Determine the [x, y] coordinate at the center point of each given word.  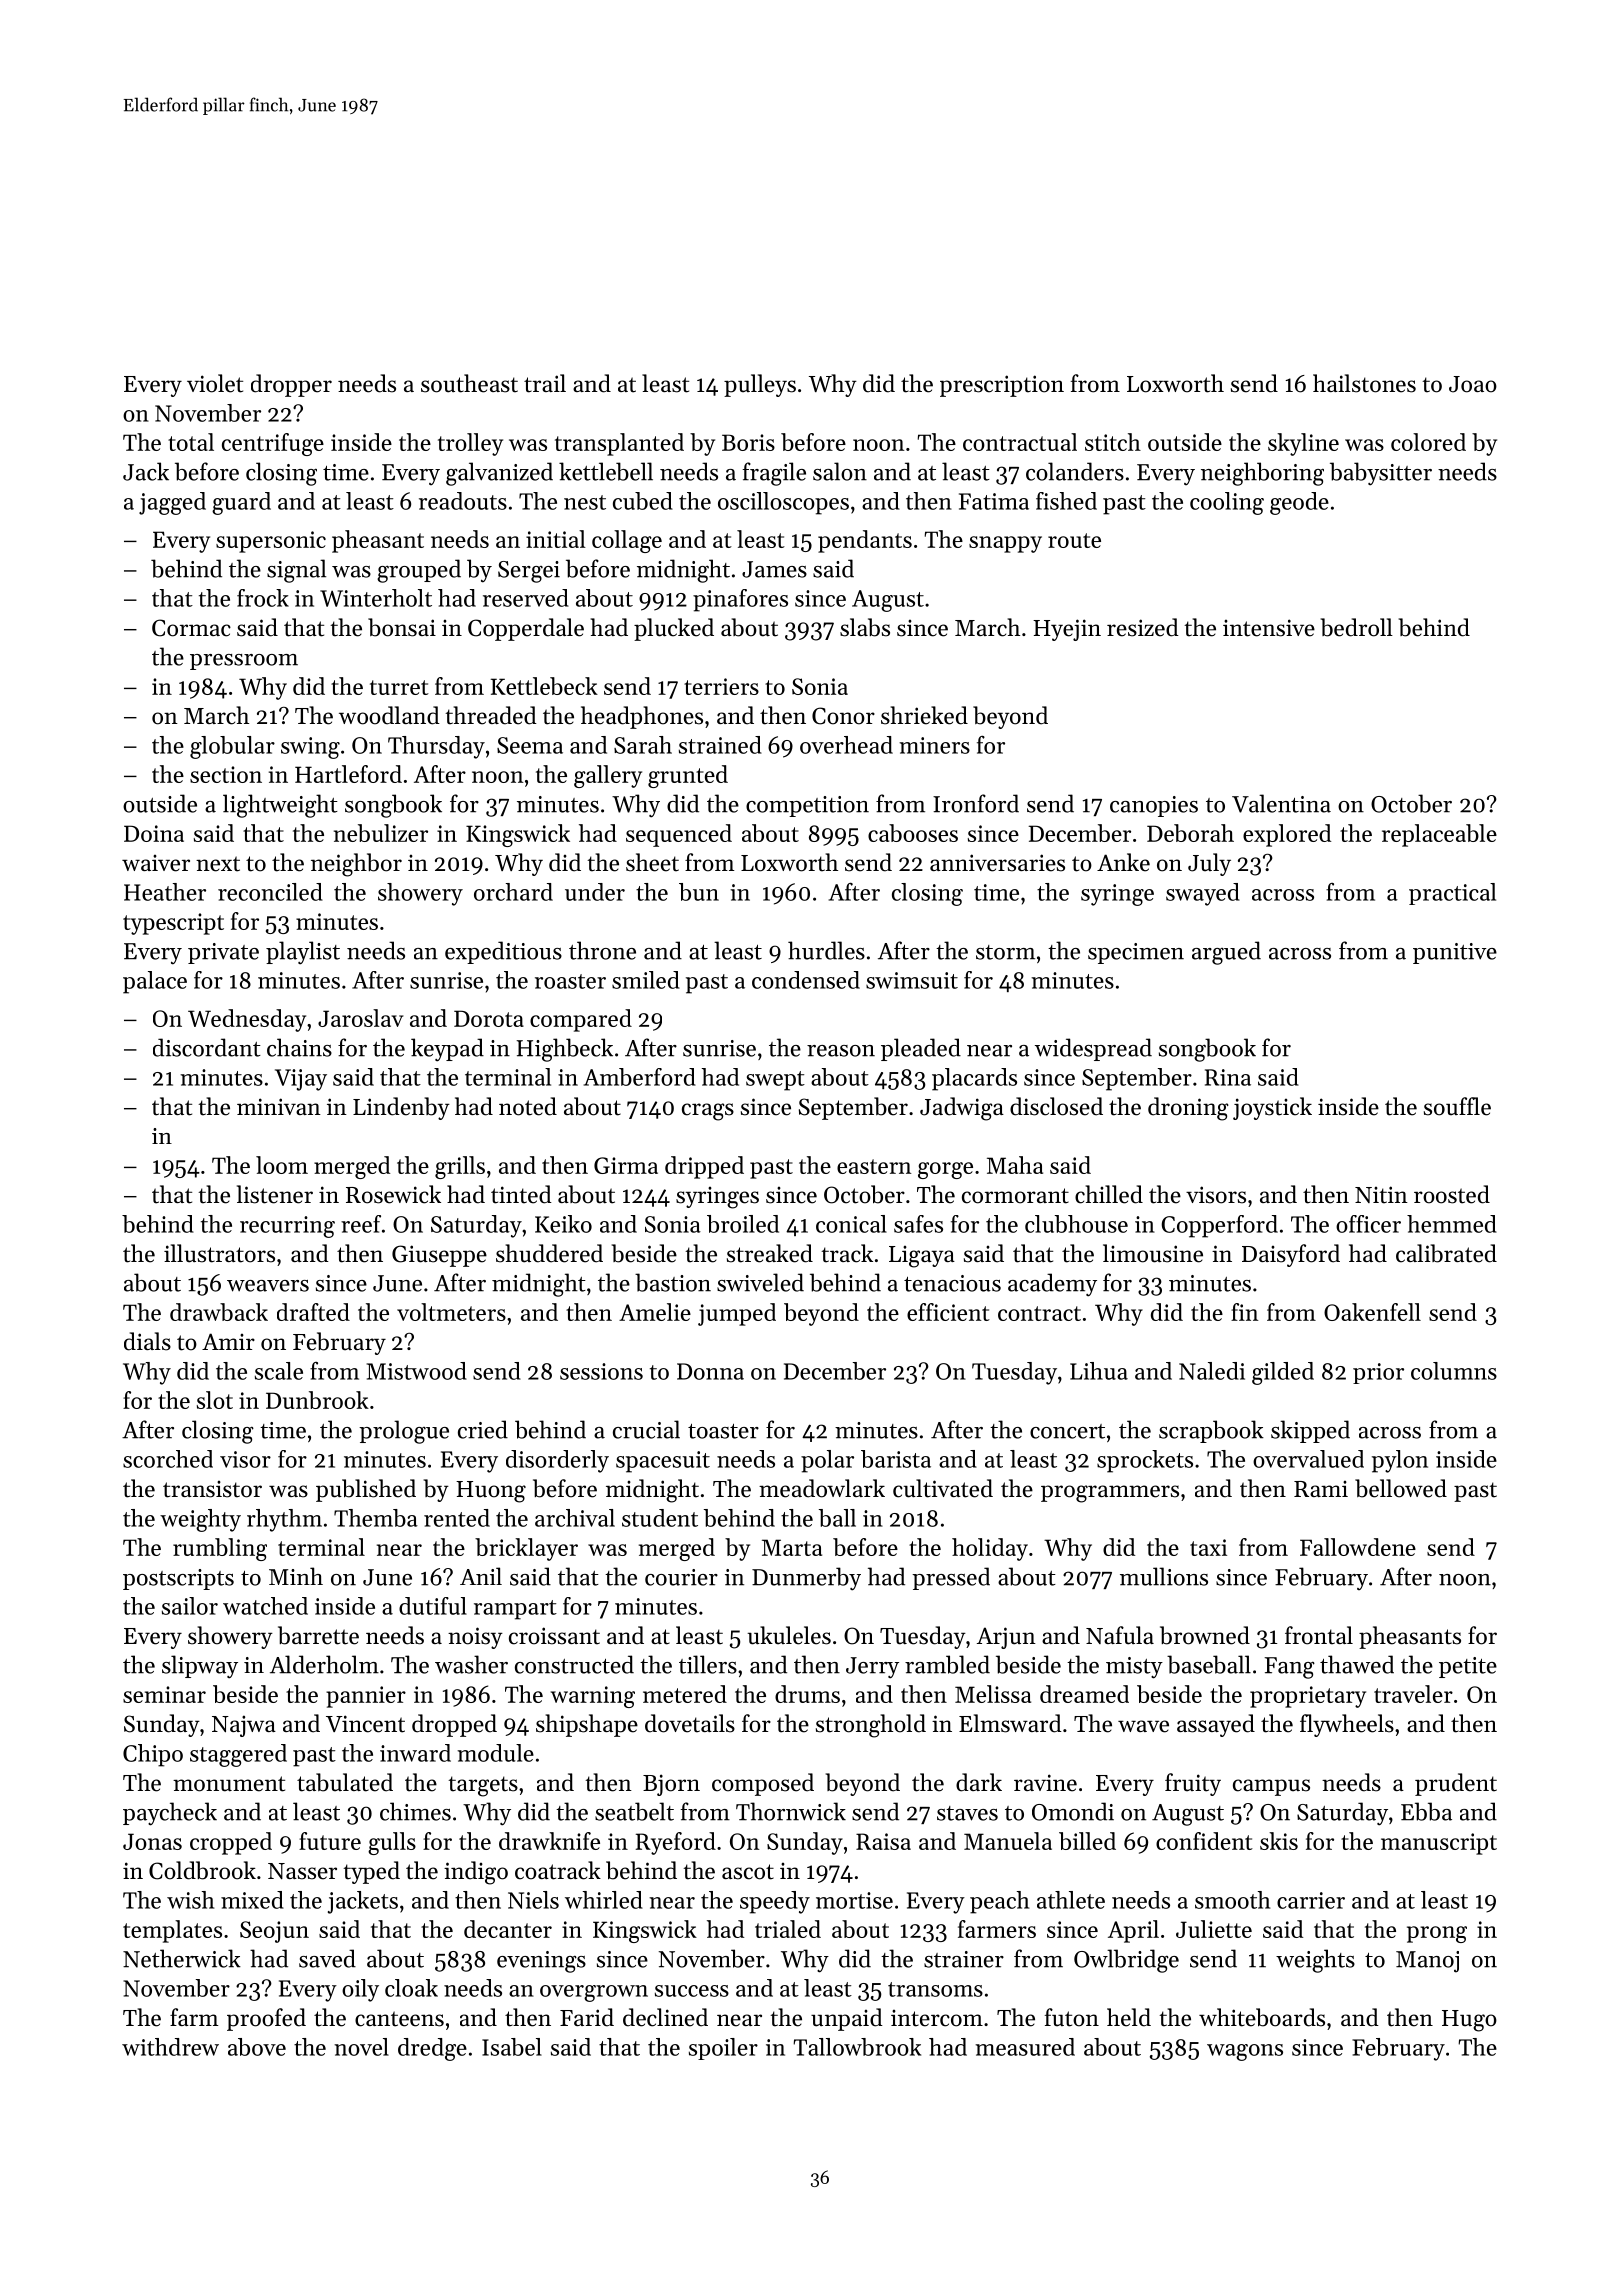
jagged [172, 503]
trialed [788, 1929]
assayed [1216, 1725]
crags [708, 1112]
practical [1452, 894]
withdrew [170, 2047]
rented [457, 1518]
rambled [947, 1664]
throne [602, 950]
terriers [721, 686]
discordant [207, 1047]
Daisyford [1291, 1255]
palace [155, 982]
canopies [1154, 806]
